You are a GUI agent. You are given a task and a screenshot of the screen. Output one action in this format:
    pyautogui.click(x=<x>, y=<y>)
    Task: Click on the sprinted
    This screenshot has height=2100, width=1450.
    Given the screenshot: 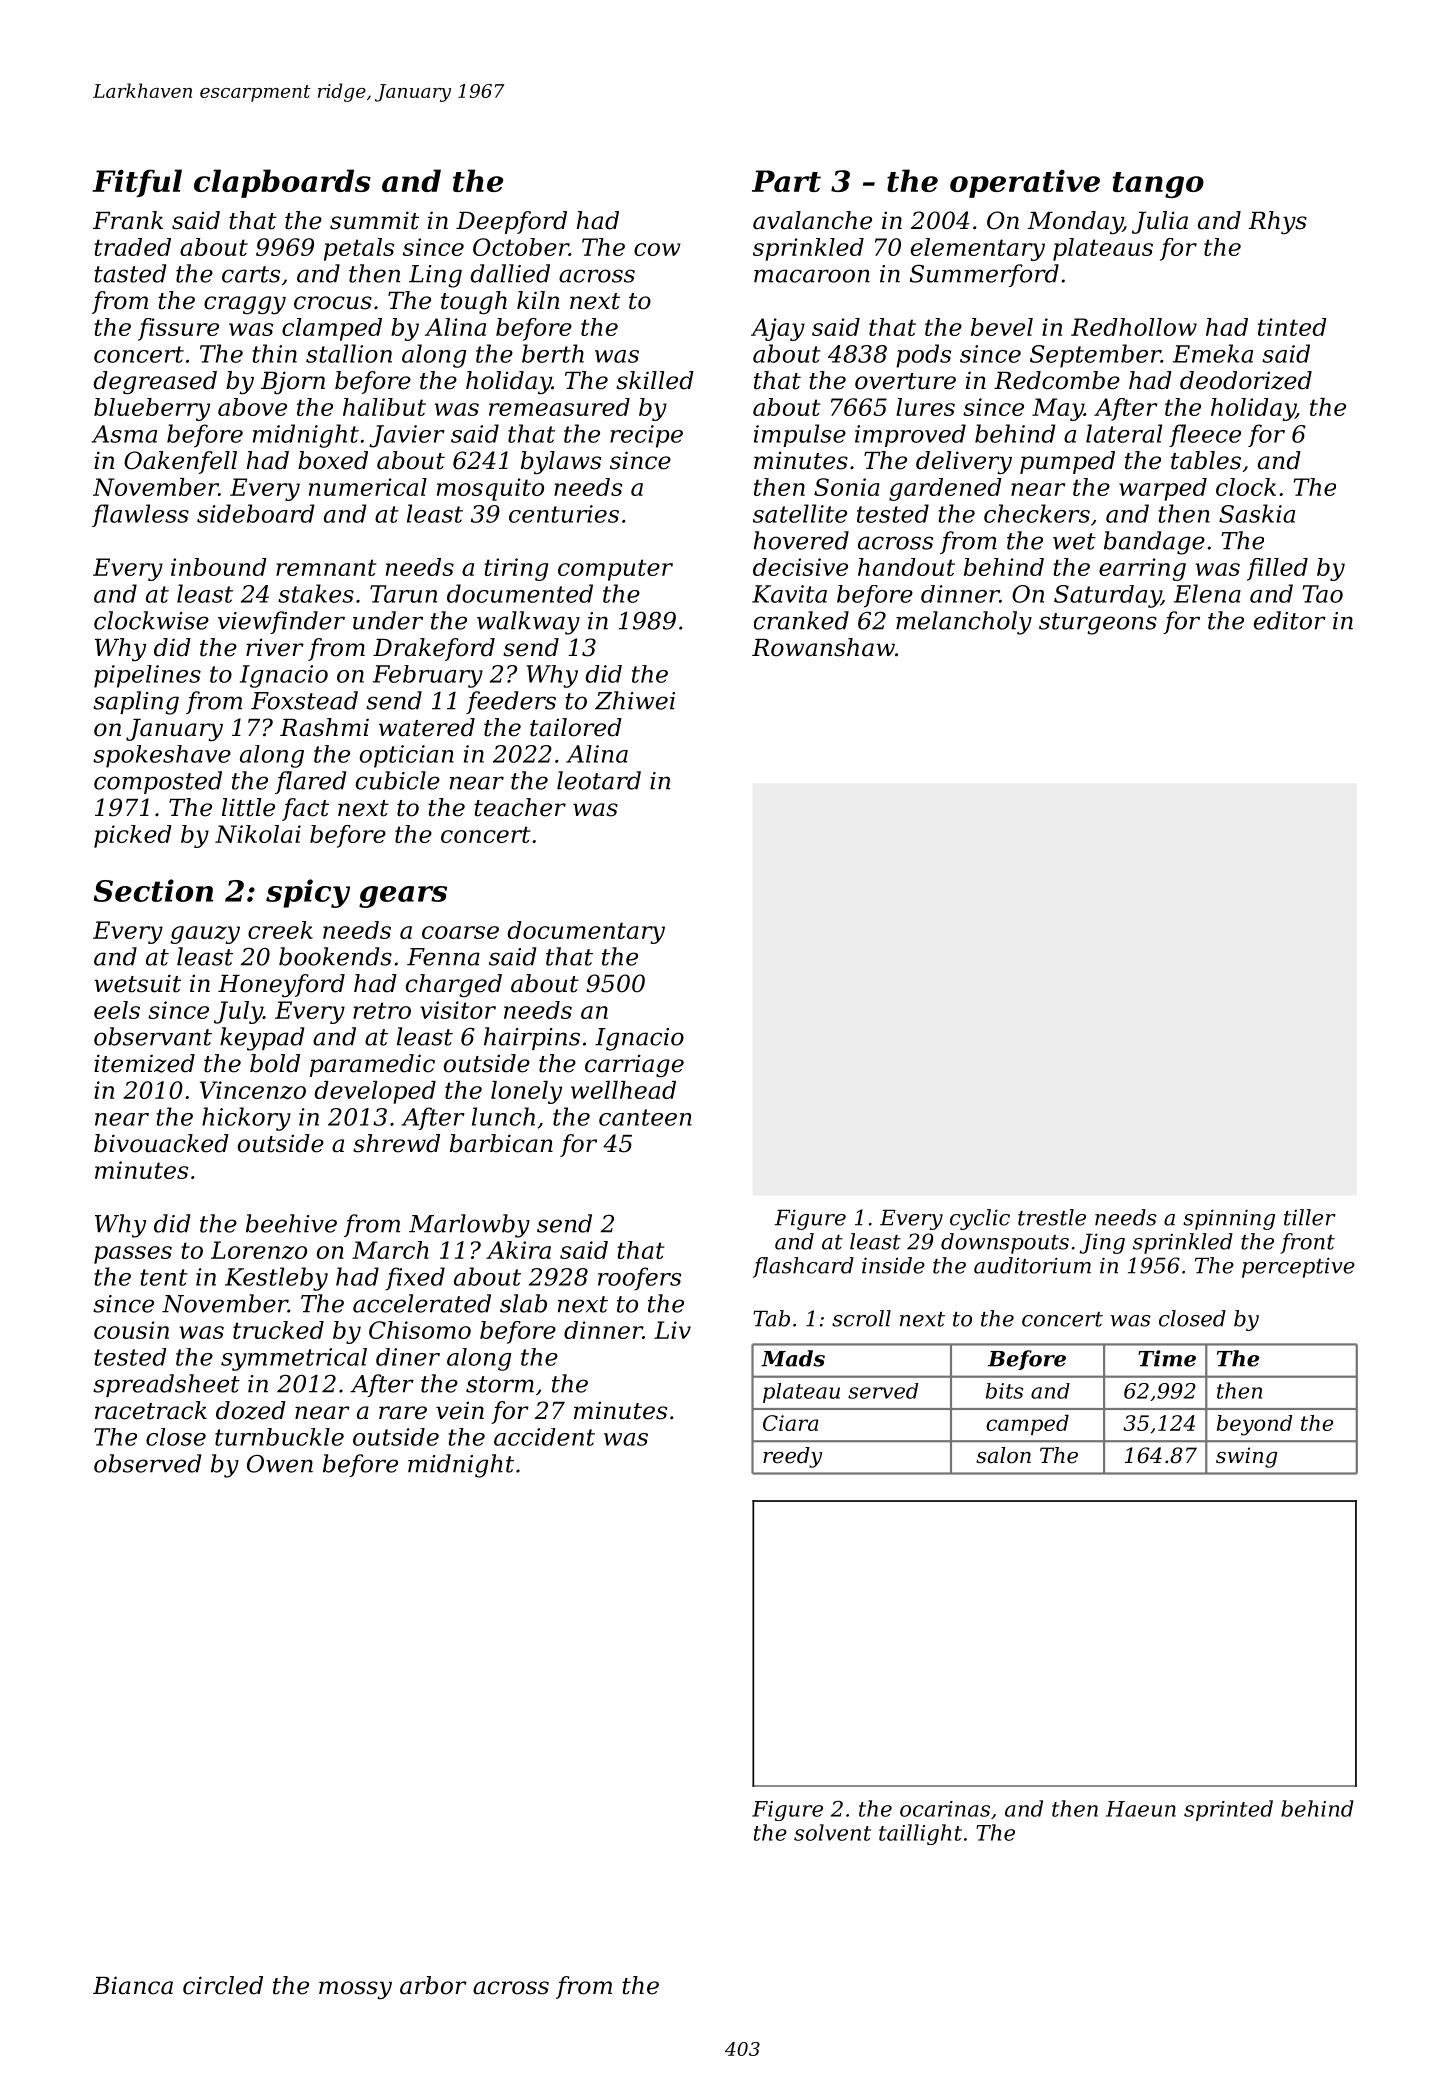 What is the action you would take?
    pyautogui.click(x=1228, y=1810)
